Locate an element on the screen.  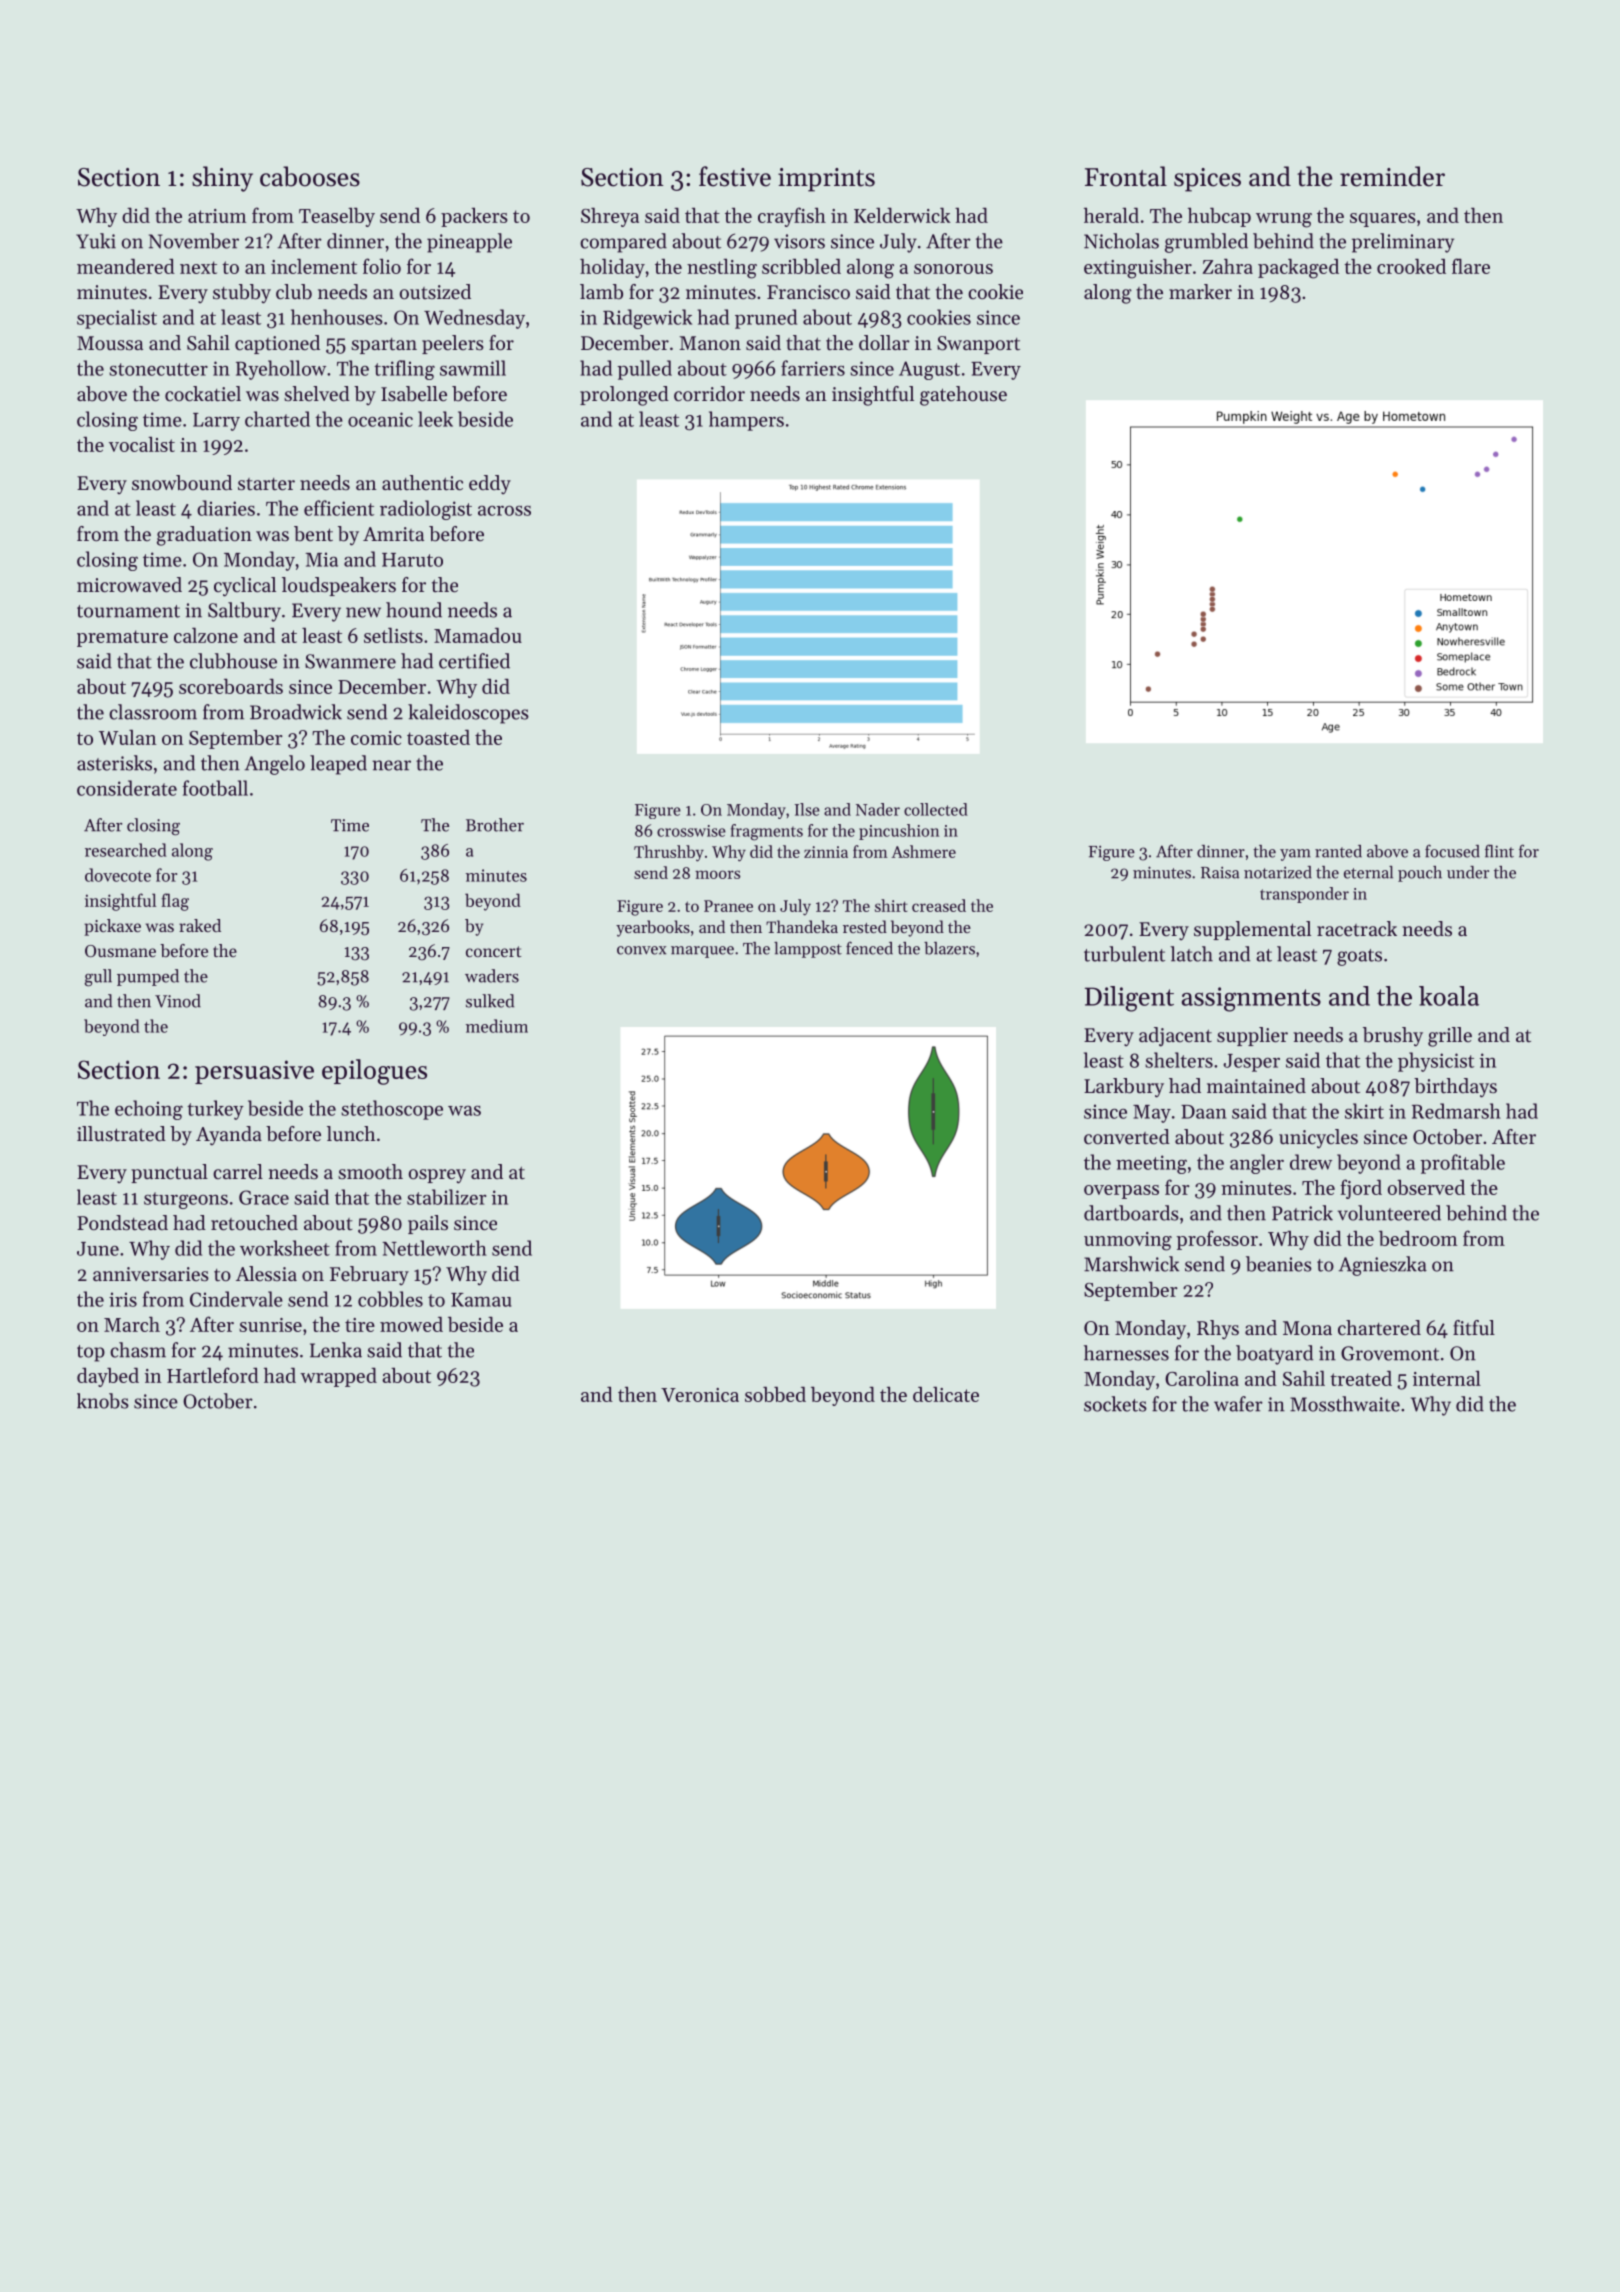
cabooses is located at coordinates (310, 176).
